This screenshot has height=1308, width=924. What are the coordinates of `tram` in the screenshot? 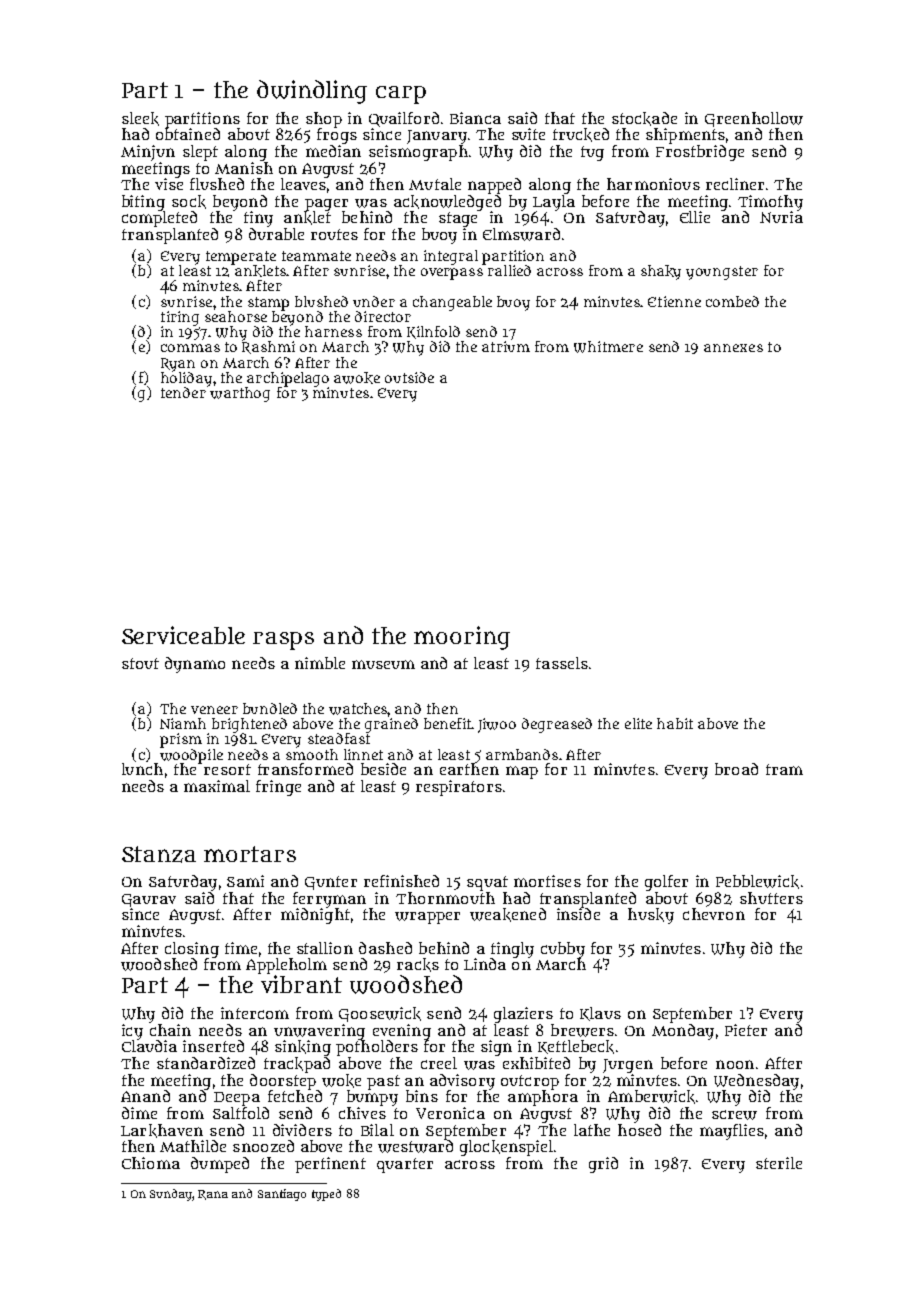 It's located at (784, 769).
